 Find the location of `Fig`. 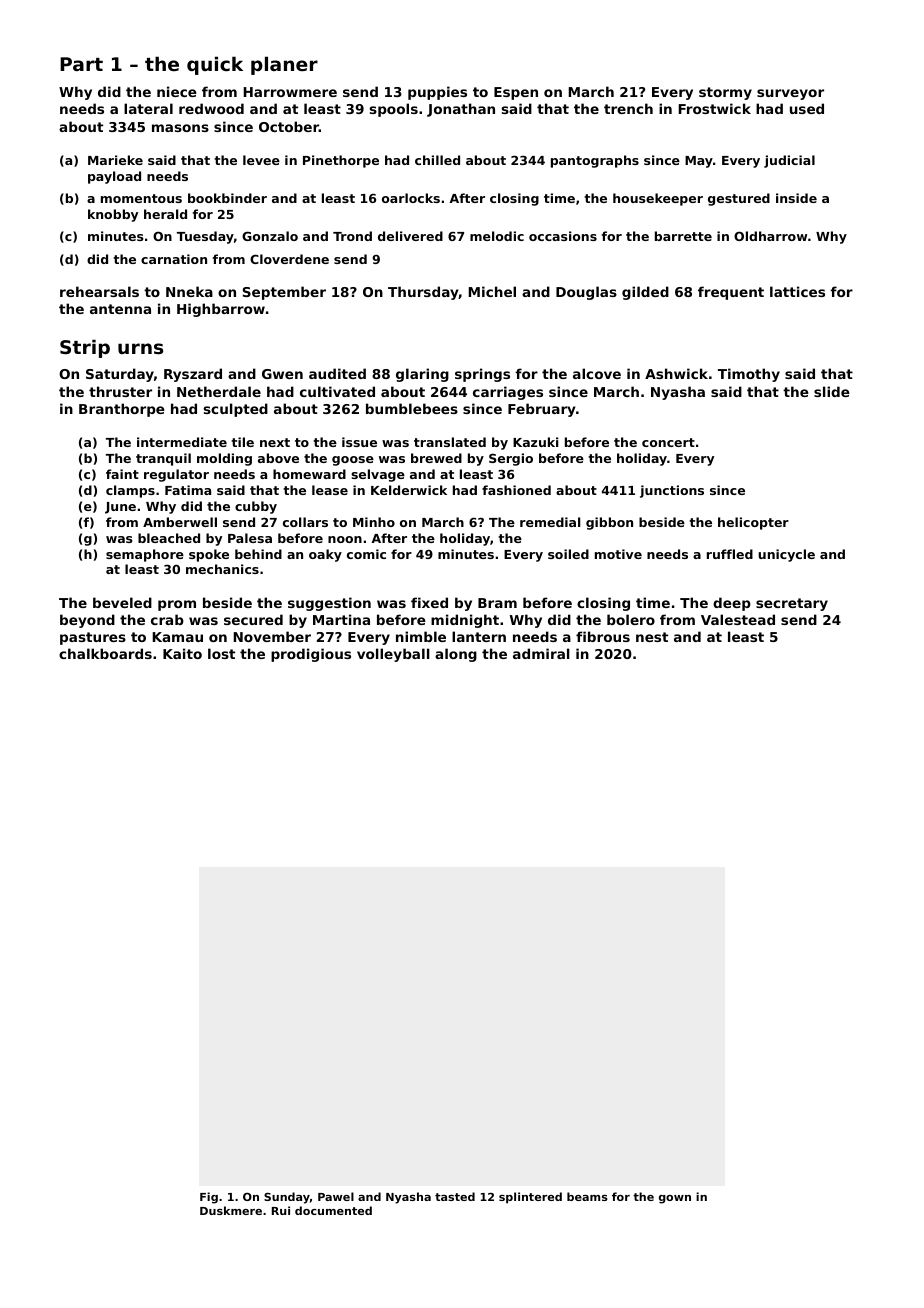

Fig is located at coordinates (209, 1198).
